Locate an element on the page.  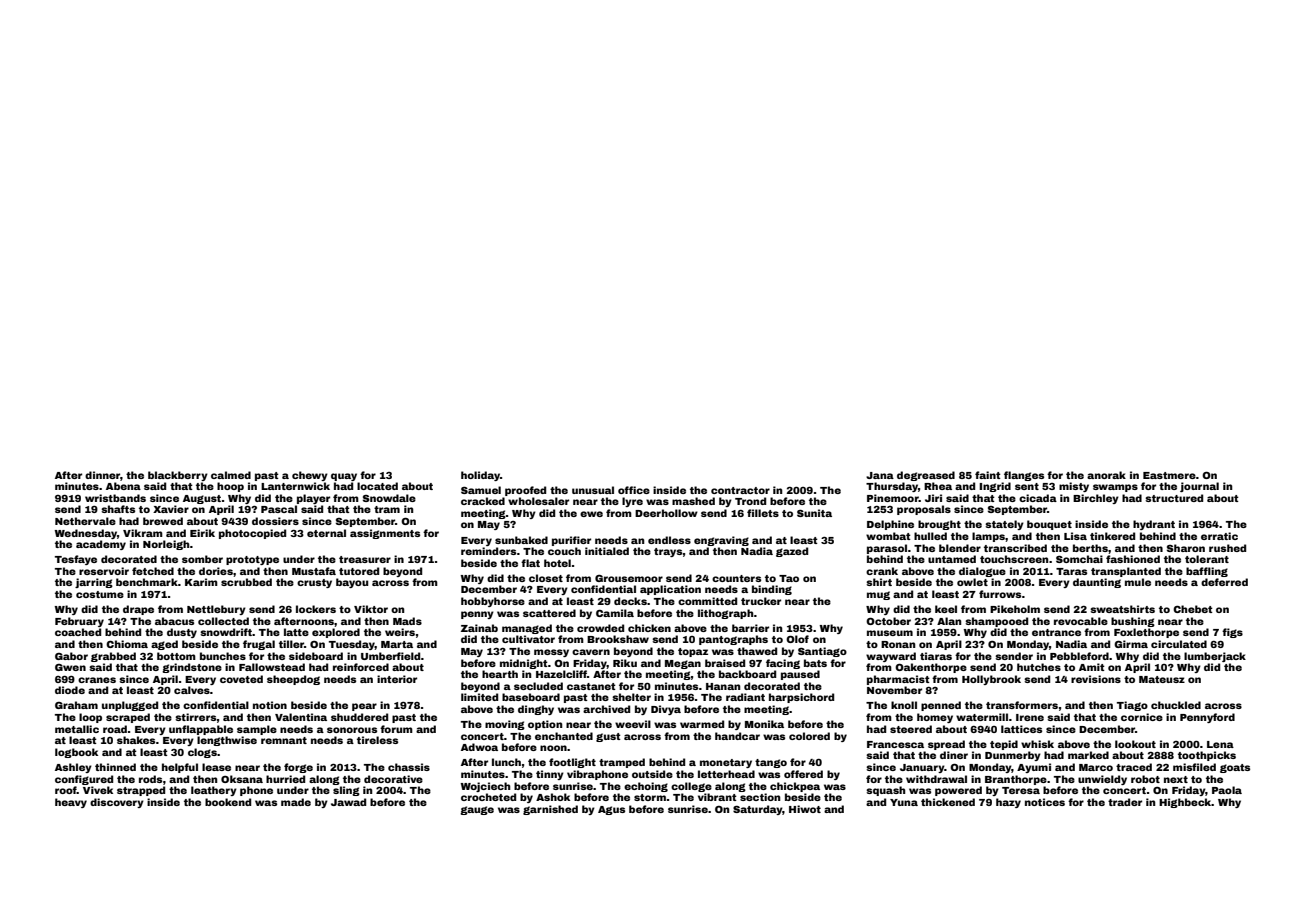
owlet is located at coordinates (972, 582).
